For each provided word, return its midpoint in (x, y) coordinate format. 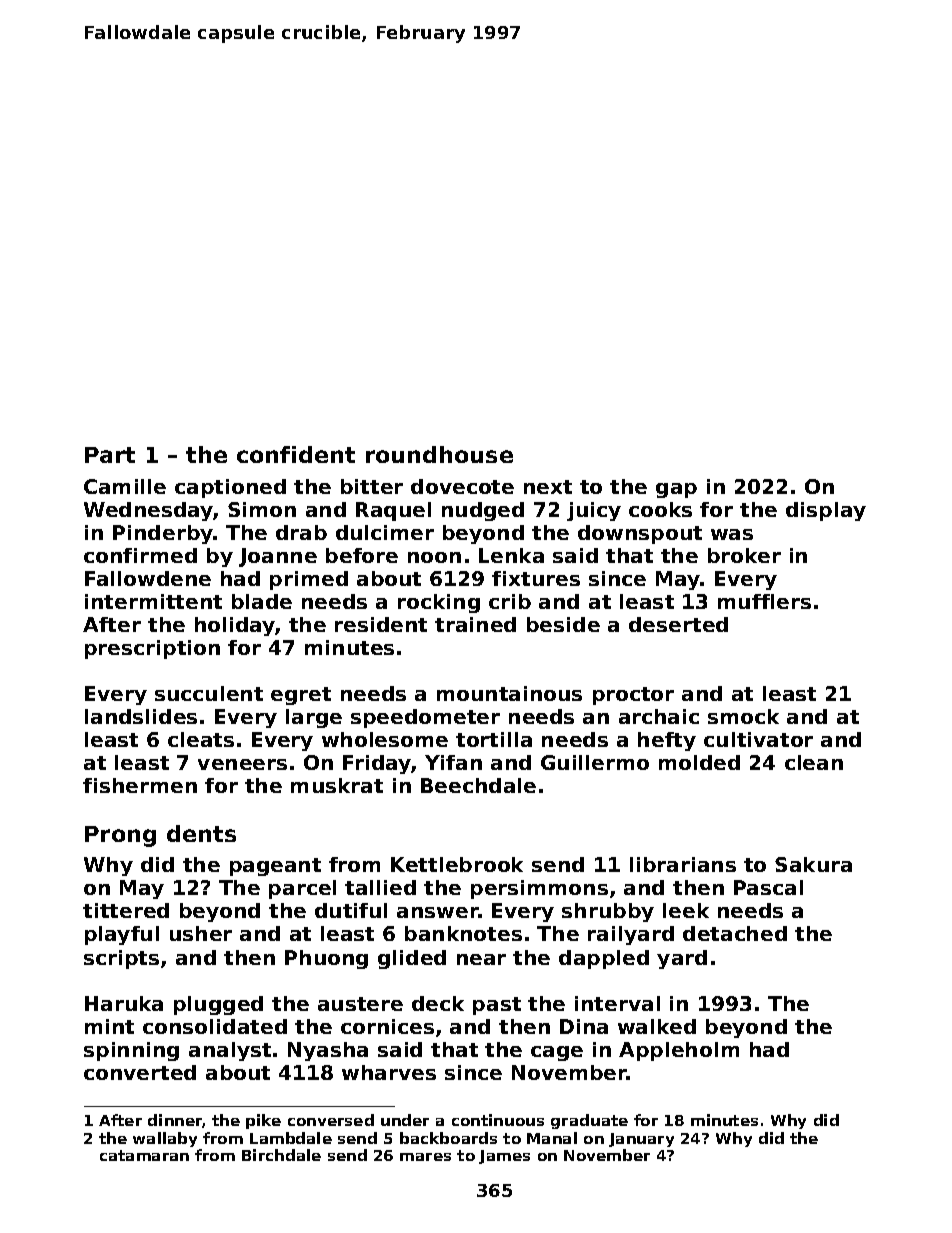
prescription (152, 649)
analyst (230, 1051)
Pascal (768, 887)
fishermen (140, 785)
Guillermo (595, 762)
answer (438, 912)
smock (743, 716)
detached (735, 933)
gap (676, 490)
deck (438, 1003)
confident (296, 454)
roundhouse (439, 454)
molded (699, 762)
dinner (175, 1121)
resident (381, 624)
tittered (126, 910)
